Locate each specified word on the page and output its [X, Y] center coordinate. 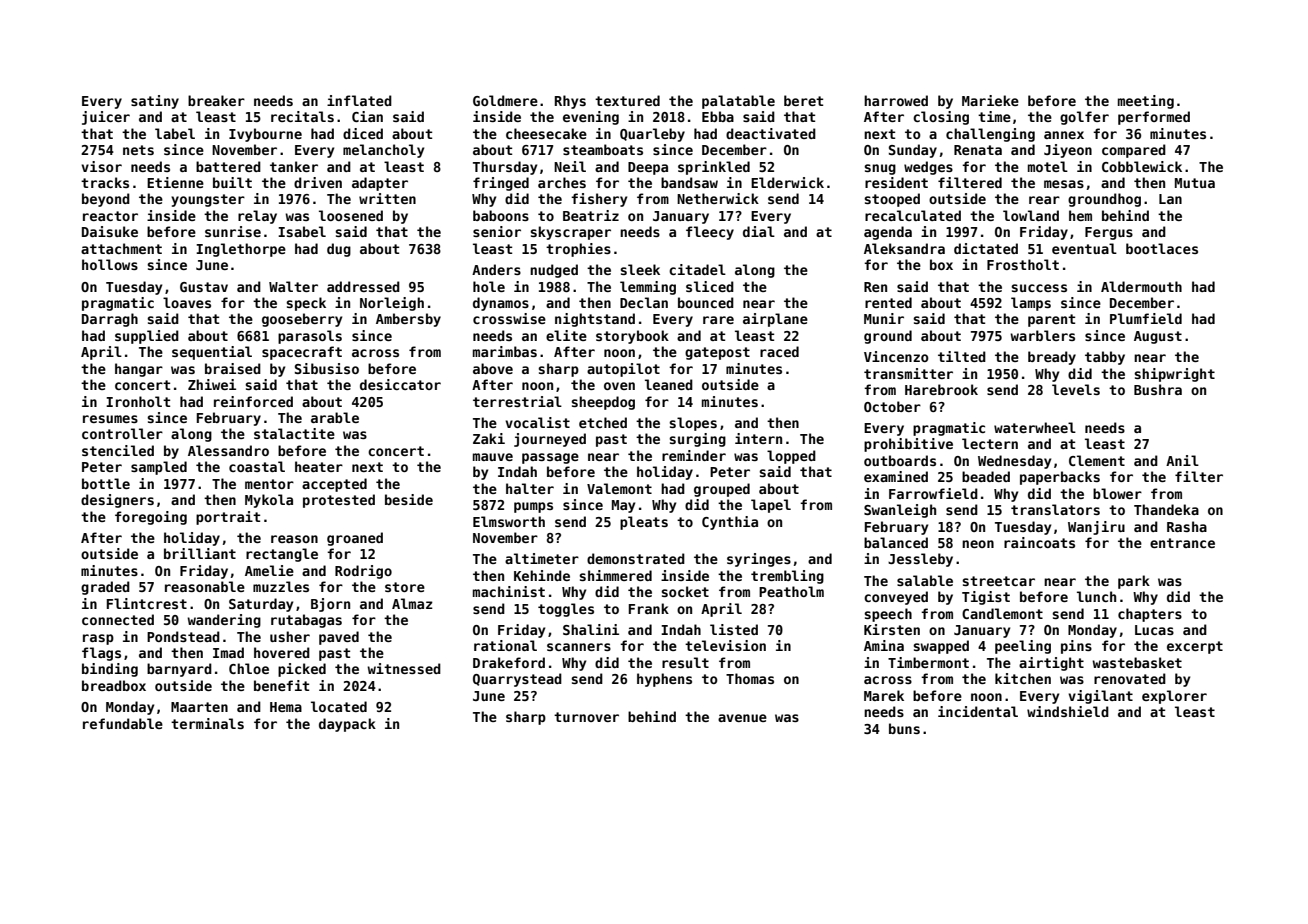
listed [734, 629]
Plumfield [1146, 318]
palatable [738, 102]
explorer [1174, 697]
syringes [759, 560]
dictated [986, 248]
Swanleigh [900, 511]
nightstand [595, 320]
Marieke [990, 100]
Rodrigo [363, 572]
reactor [110, 216]
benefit [281, 685]
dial [759, 231]
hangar [139, 370]
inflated [359, 100]
